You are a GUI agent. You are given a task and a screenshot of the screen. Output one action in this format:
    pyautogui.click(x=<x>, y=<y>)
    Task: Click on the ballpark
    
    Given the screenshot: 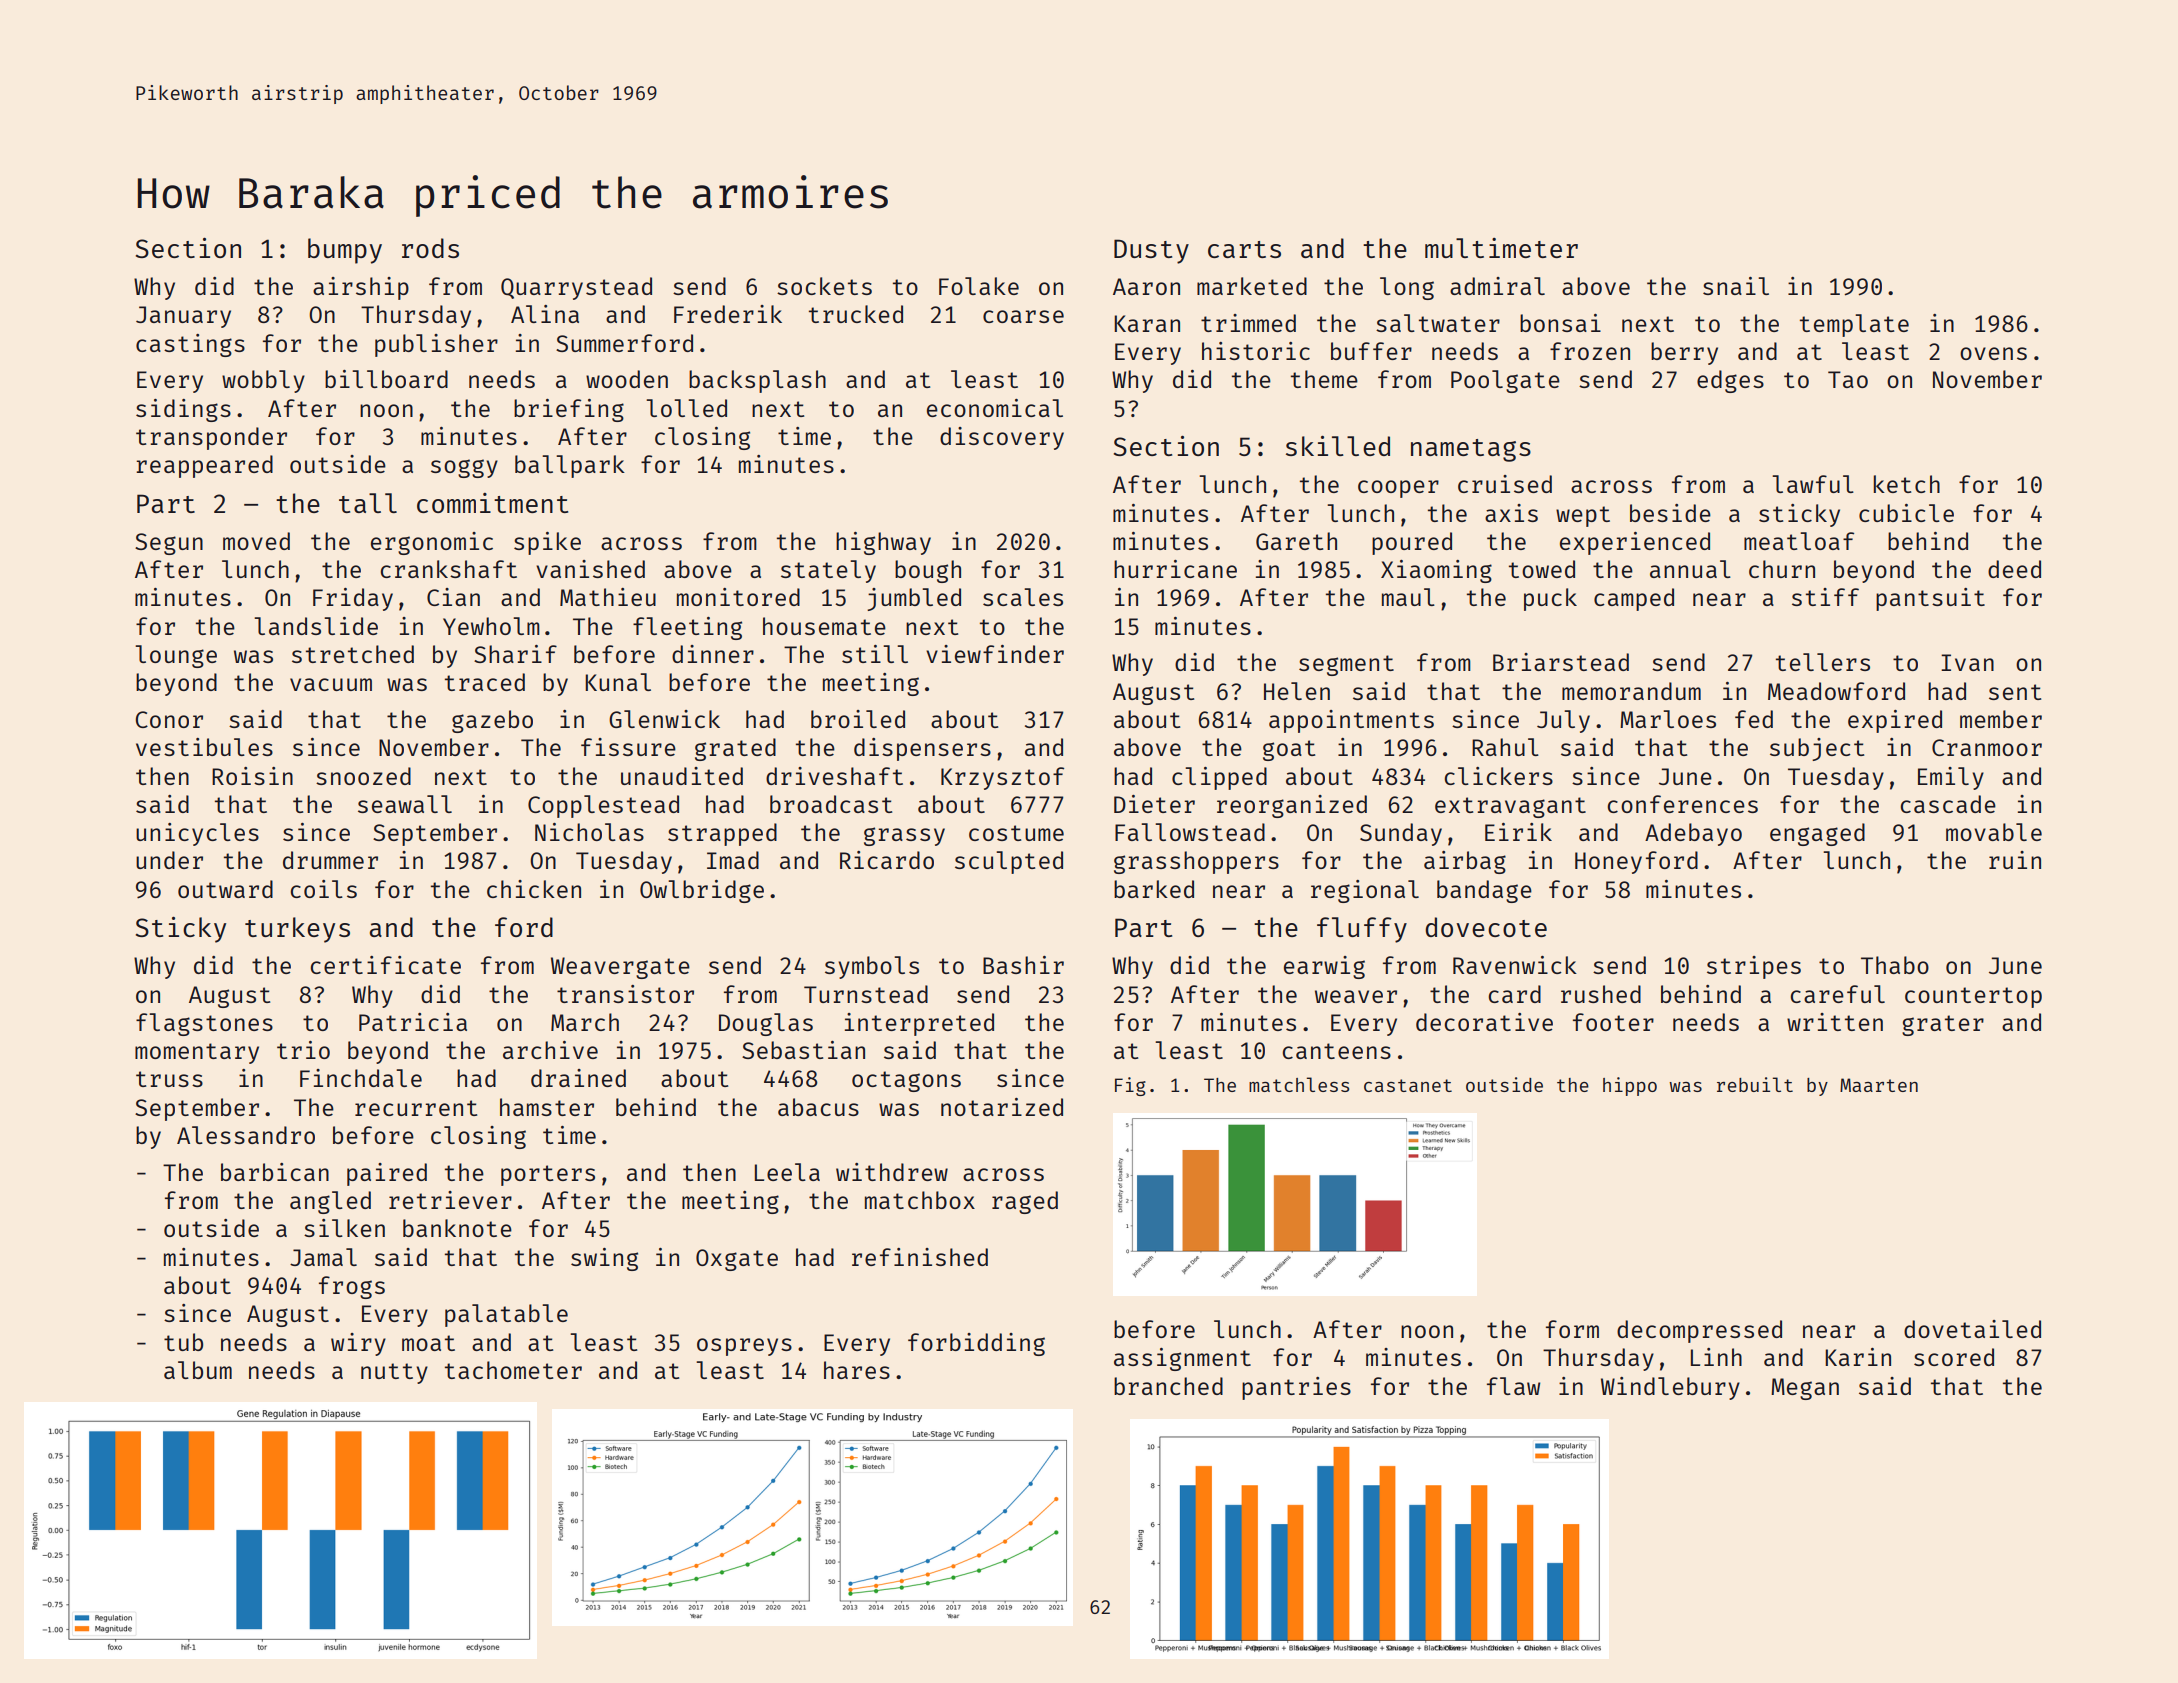 What is the action you would take?
    pyautogui.click(x=570, y=466)
